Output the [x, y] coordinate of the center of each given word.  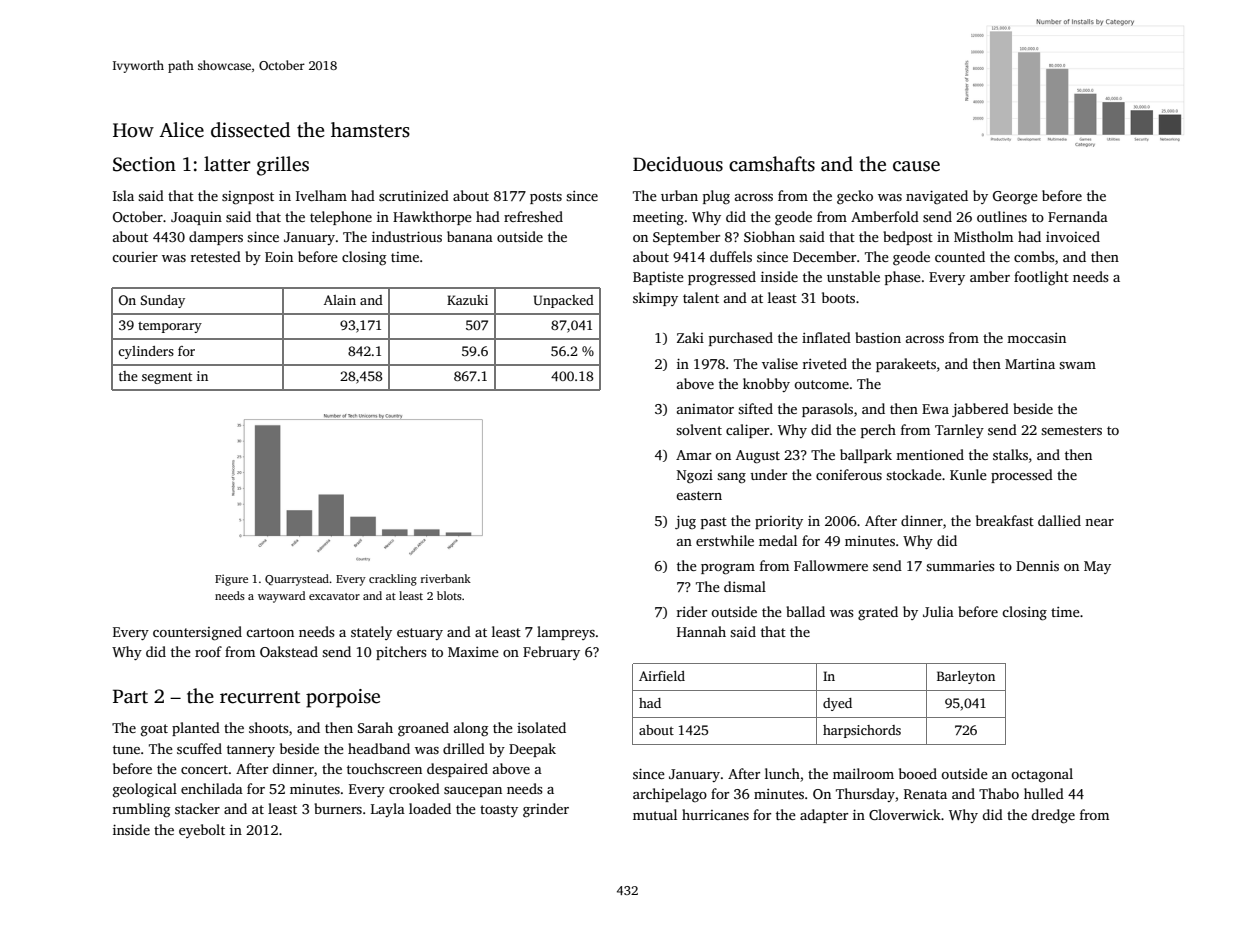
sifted [755, 408]
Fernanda [1078, 216]
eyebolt [202, 831]
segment [167, 378]
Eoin [279, 257]
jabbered [980, 410]
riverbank [446, 578]
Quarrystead [297, 580]
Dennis [1037, 565]
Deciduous [678, 164]
